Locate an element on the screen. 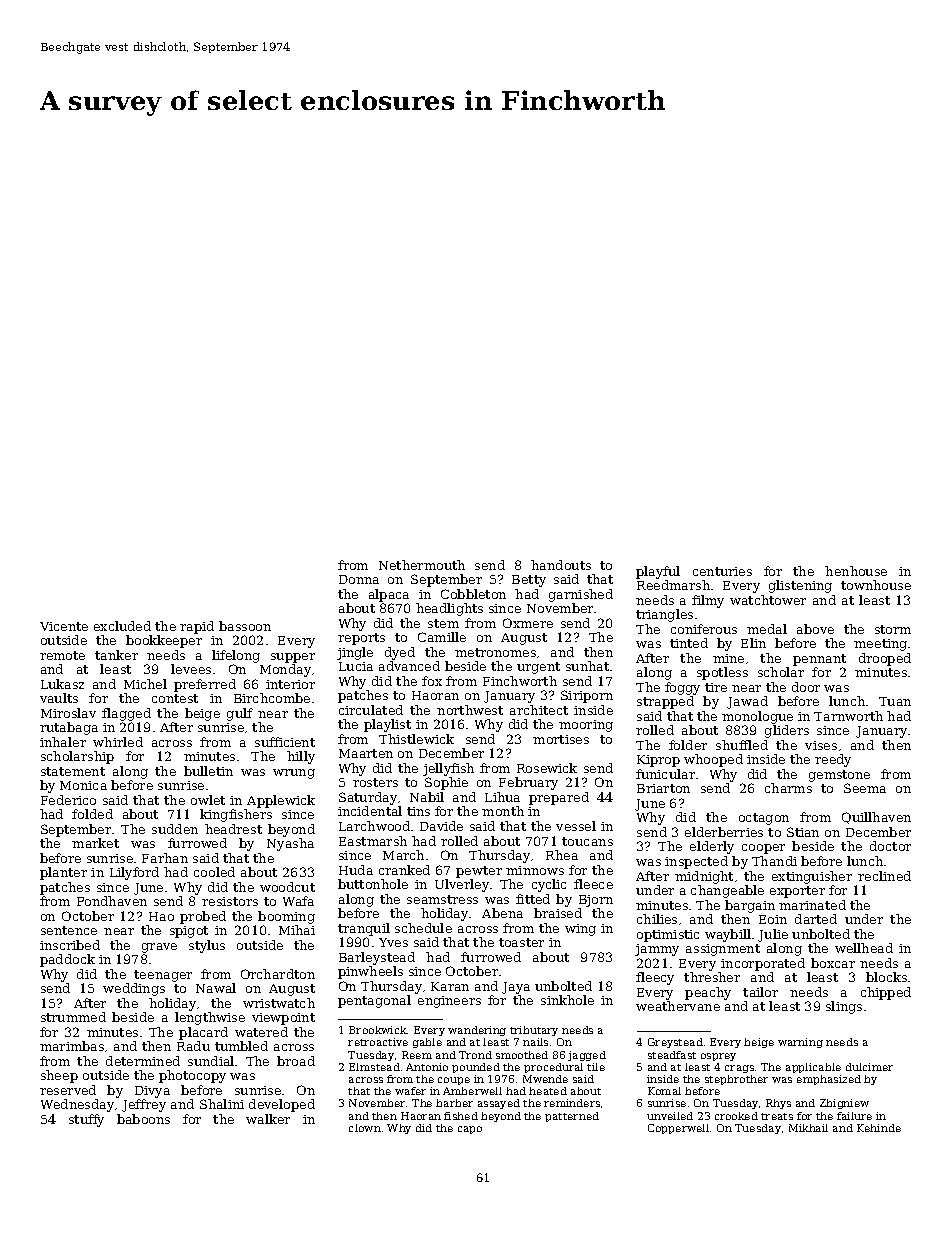  Radu is located at coordinates (193, 1046).
